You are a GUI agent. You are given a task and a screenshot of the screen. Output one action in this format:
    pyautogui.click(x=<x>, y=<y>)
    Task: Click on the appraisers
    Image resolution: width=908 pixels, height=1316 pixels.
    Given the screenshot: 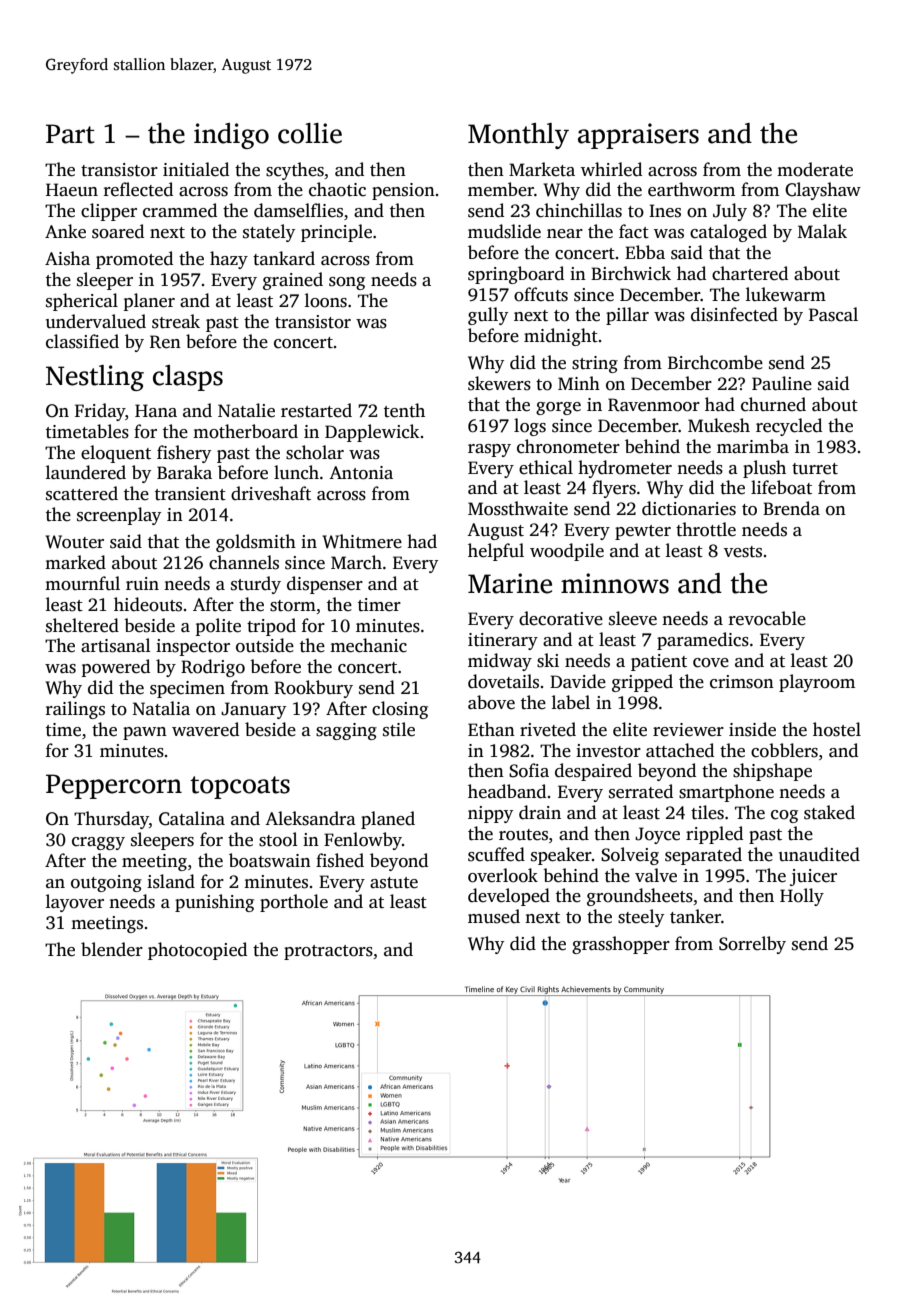 What is the action you would take?
    pyautogui.click(x=638, y=136)
